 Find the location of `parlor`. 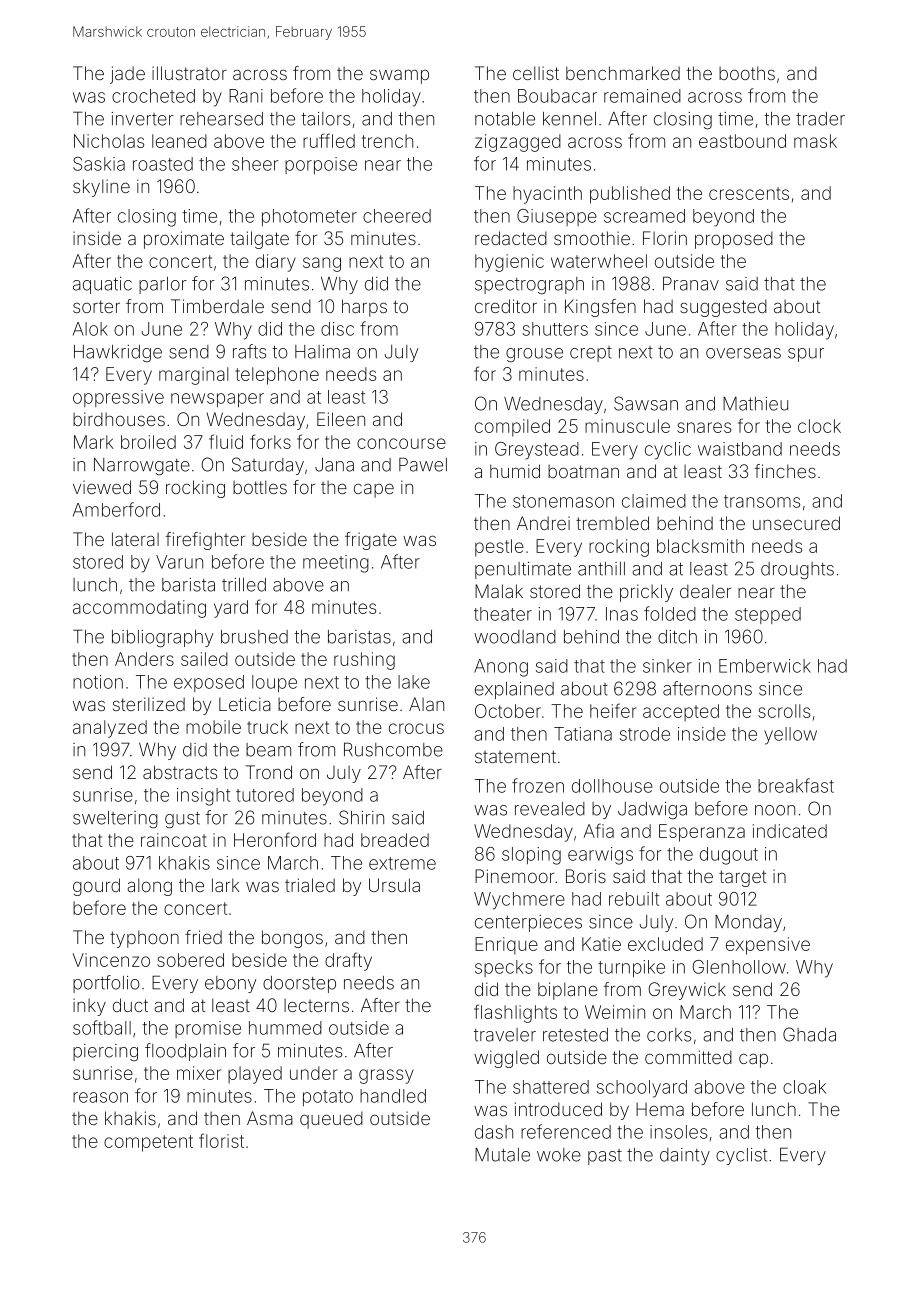

parlor is located at coordinates (163, 285).
